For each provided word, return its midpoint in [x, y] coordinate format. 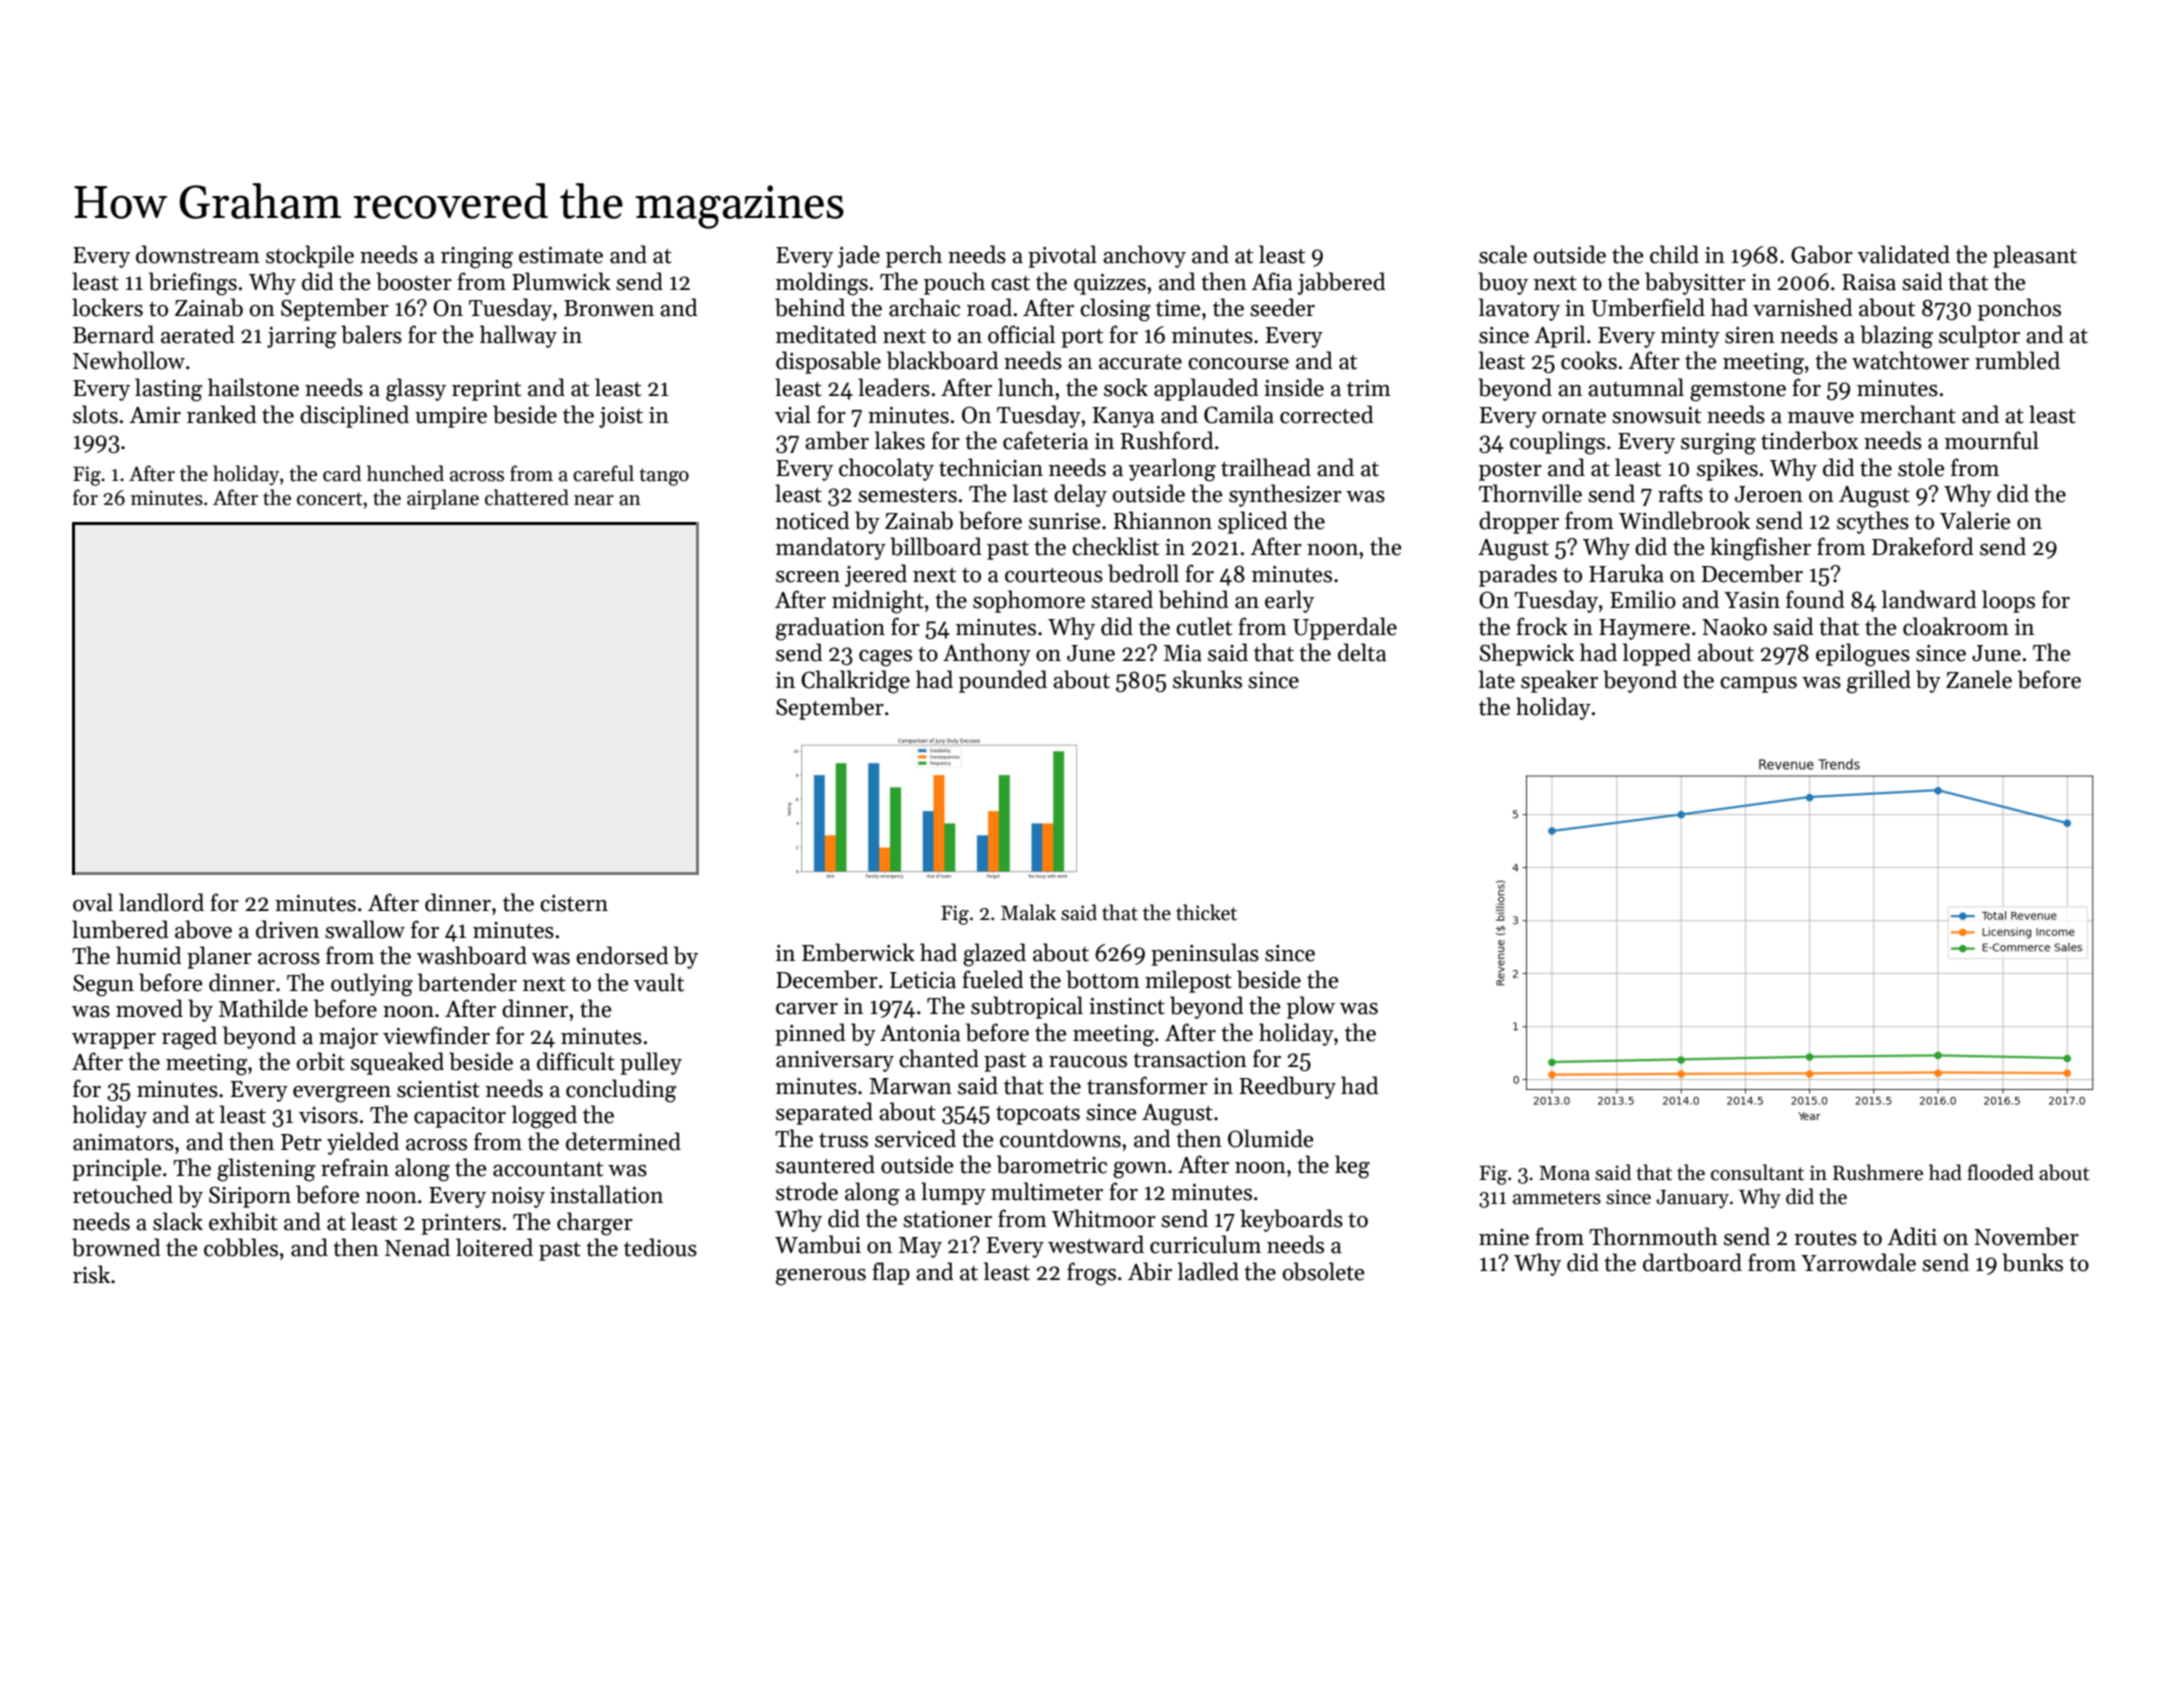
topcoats [1038, 1115]
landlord [161, 902]
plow [1311, 1007]
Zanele [1979, 679]
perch [914, 256]
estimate [561, 255]
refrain [355, 1167]
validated [1903, 254]
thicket [1206, 912]
